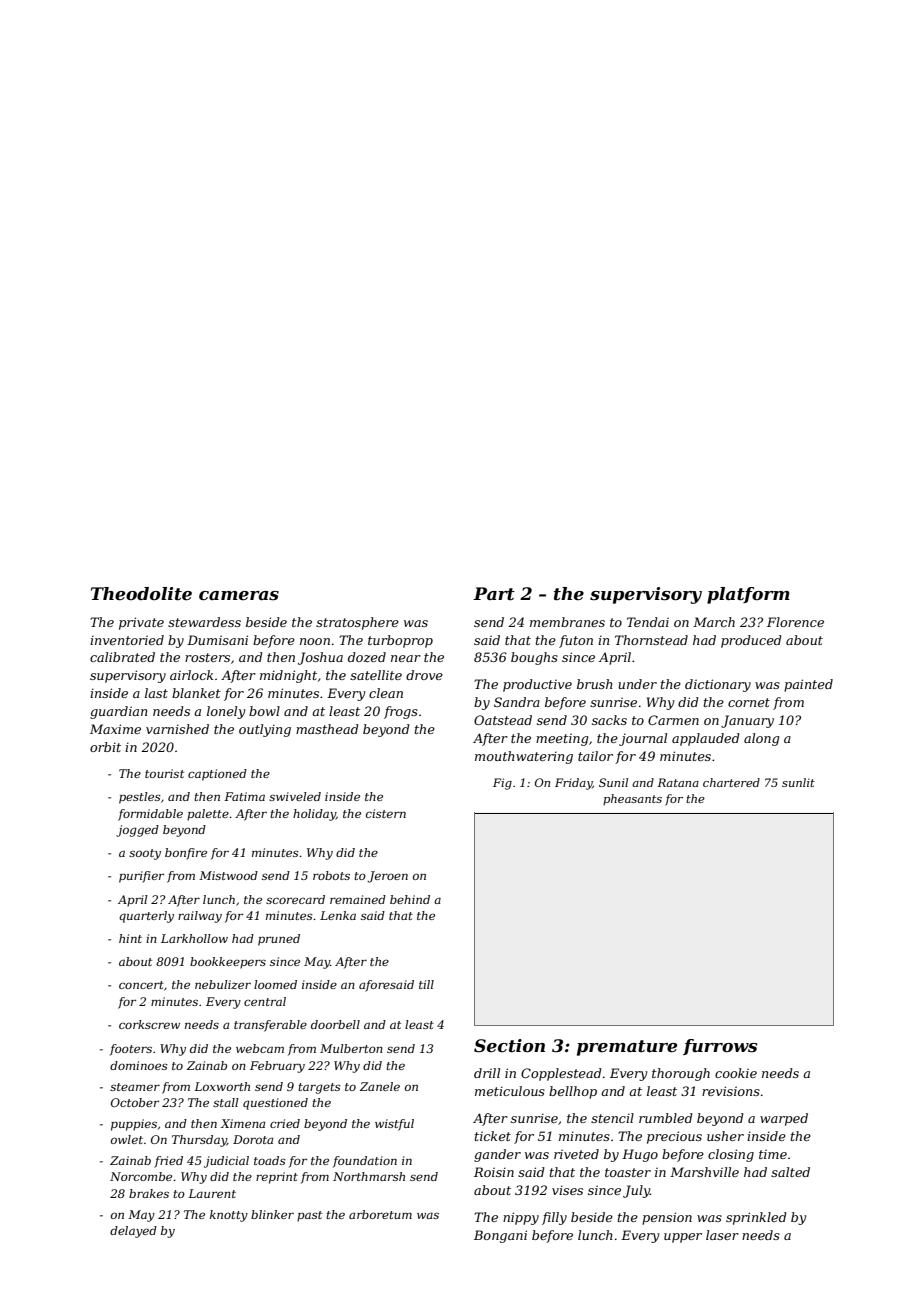 This screenshot has width=924, height=1308. What do you see at coordinates (387, 877) in the screenshot?
I see `Jeroen` at bounding box center [387, 877].
